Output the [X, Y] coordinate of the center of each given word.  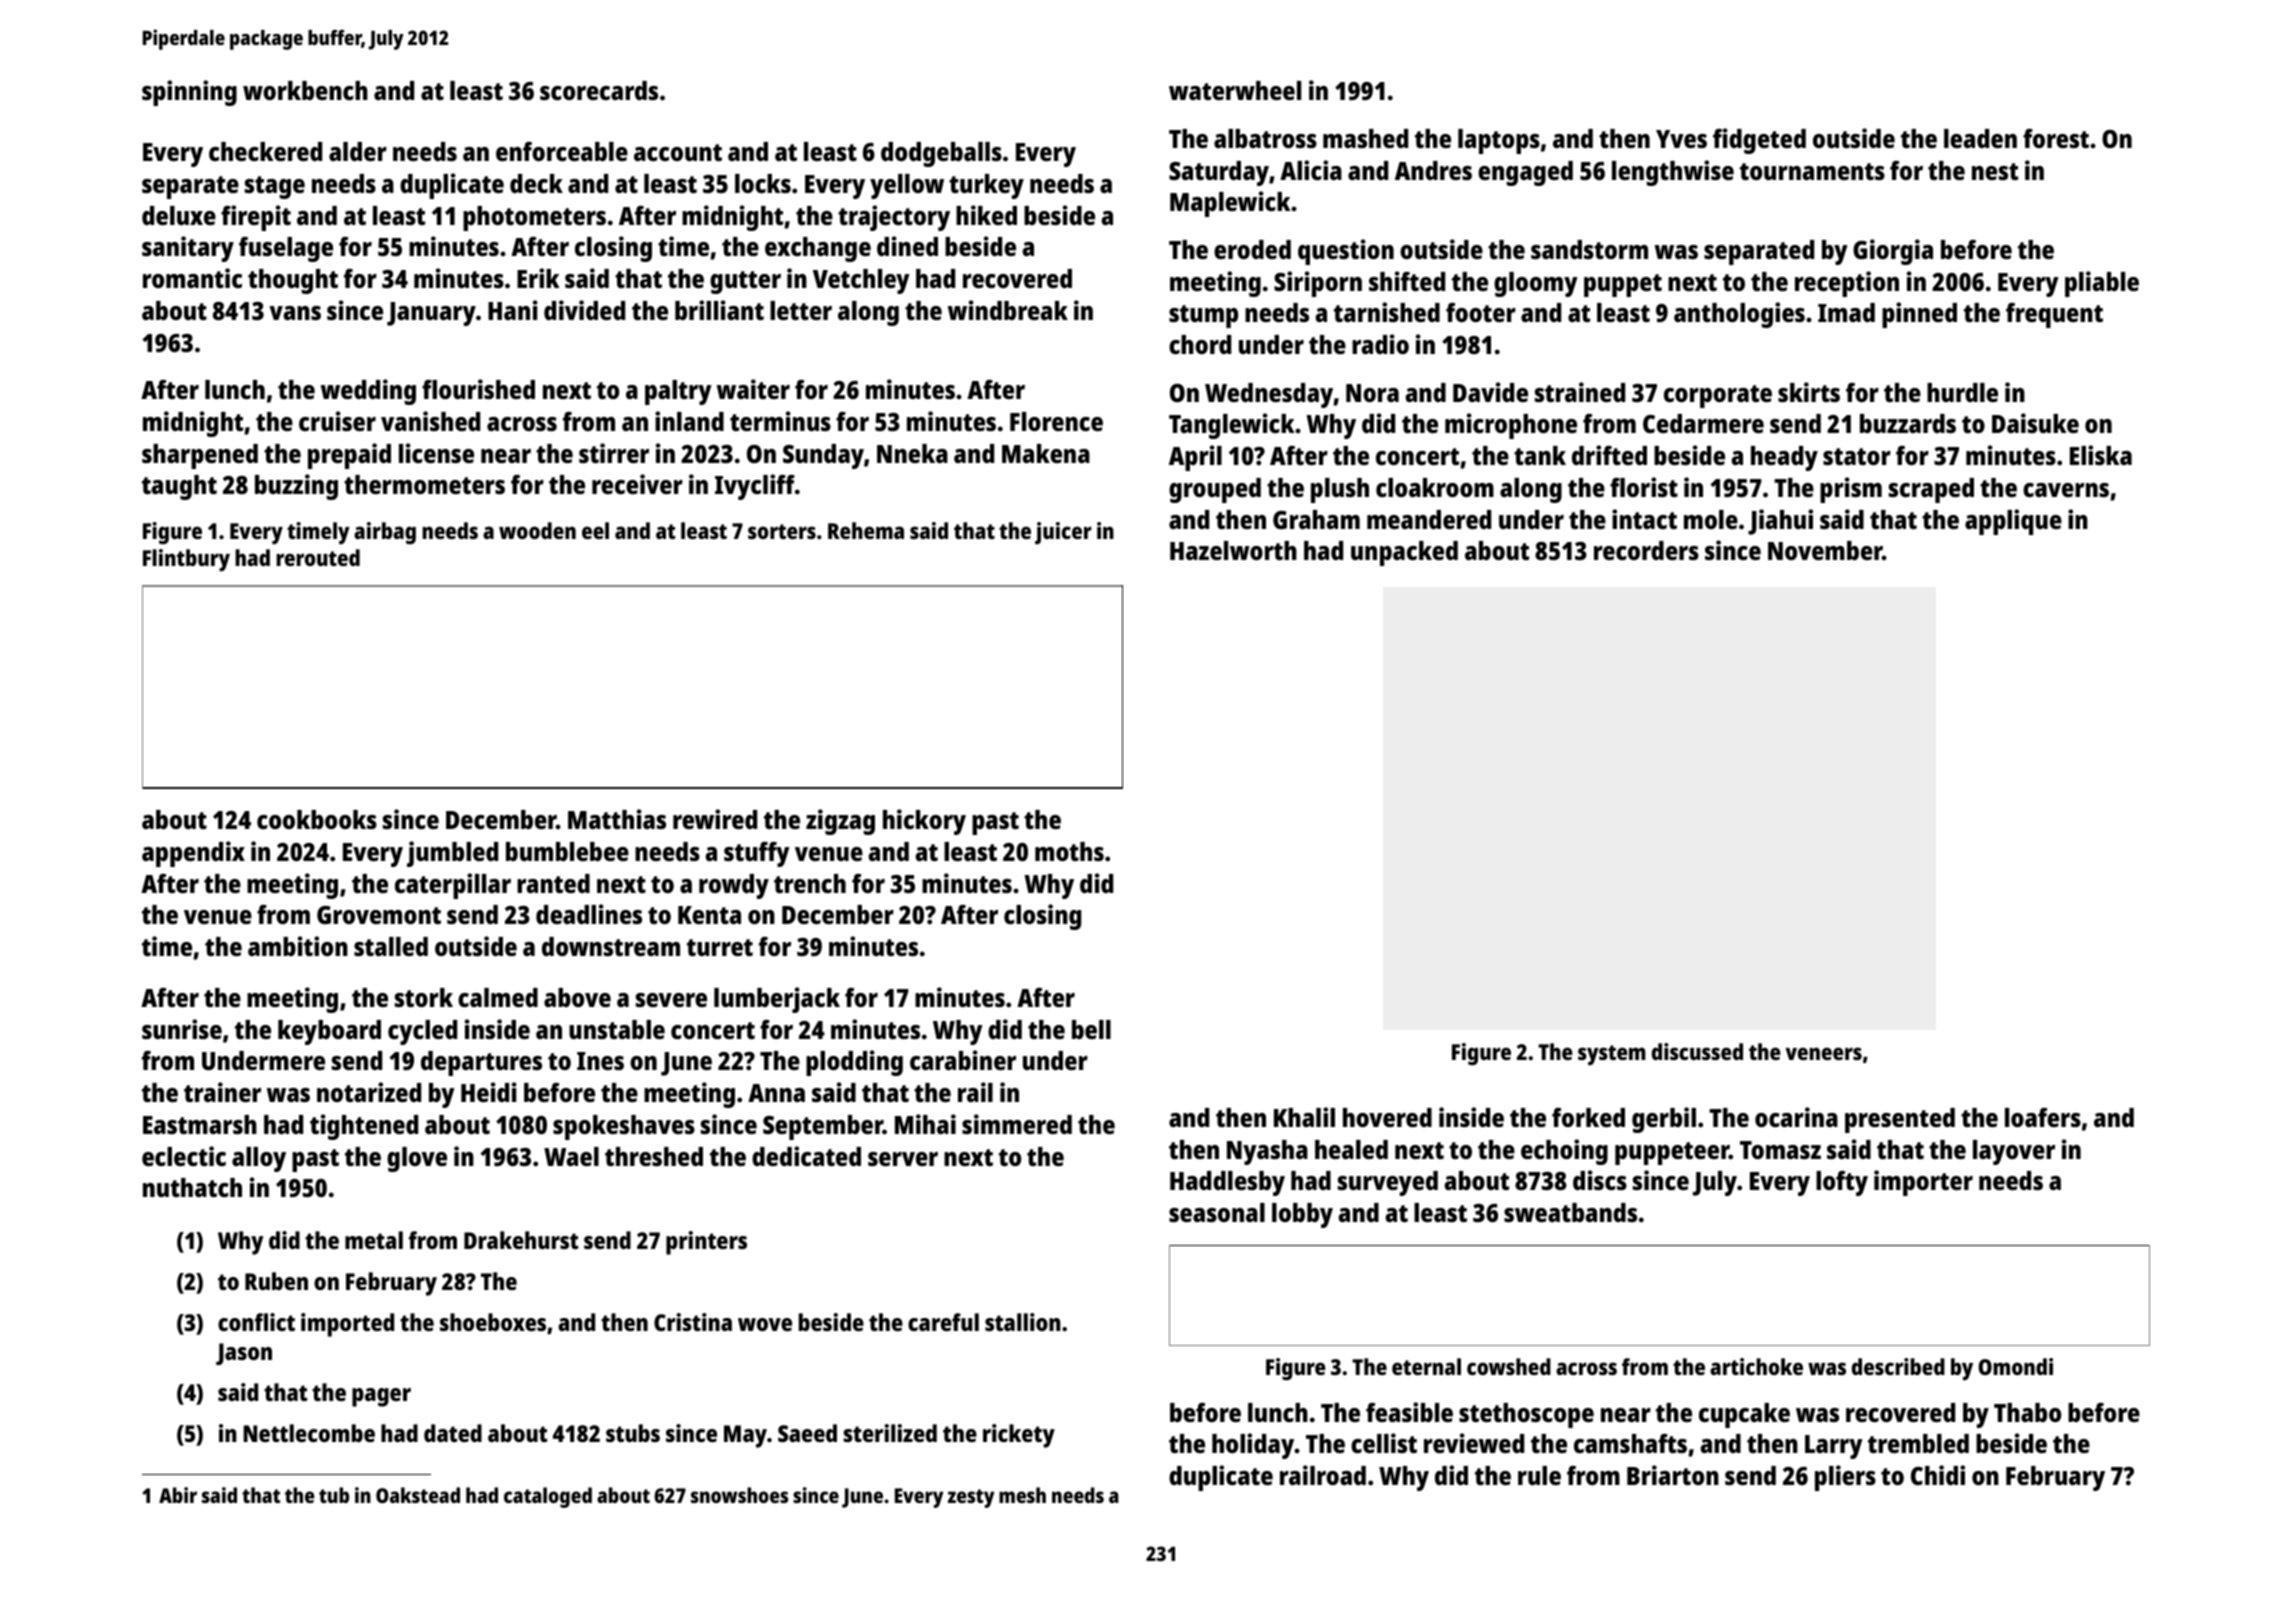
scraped [1931, 490]
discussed [1697, 1051]
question [1346, 252]
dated [453, 1433]
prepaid [349, 456]
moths [1069, 851]
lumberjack [777, 1000]
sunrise [182, 1029]
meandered [1429, 519]
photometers [534, 218]
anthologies [1739, 315]
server [903, 1159]
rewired [715, 819]
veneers [1823, 1053]
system [1612, 1055]
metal [374, 1240]
